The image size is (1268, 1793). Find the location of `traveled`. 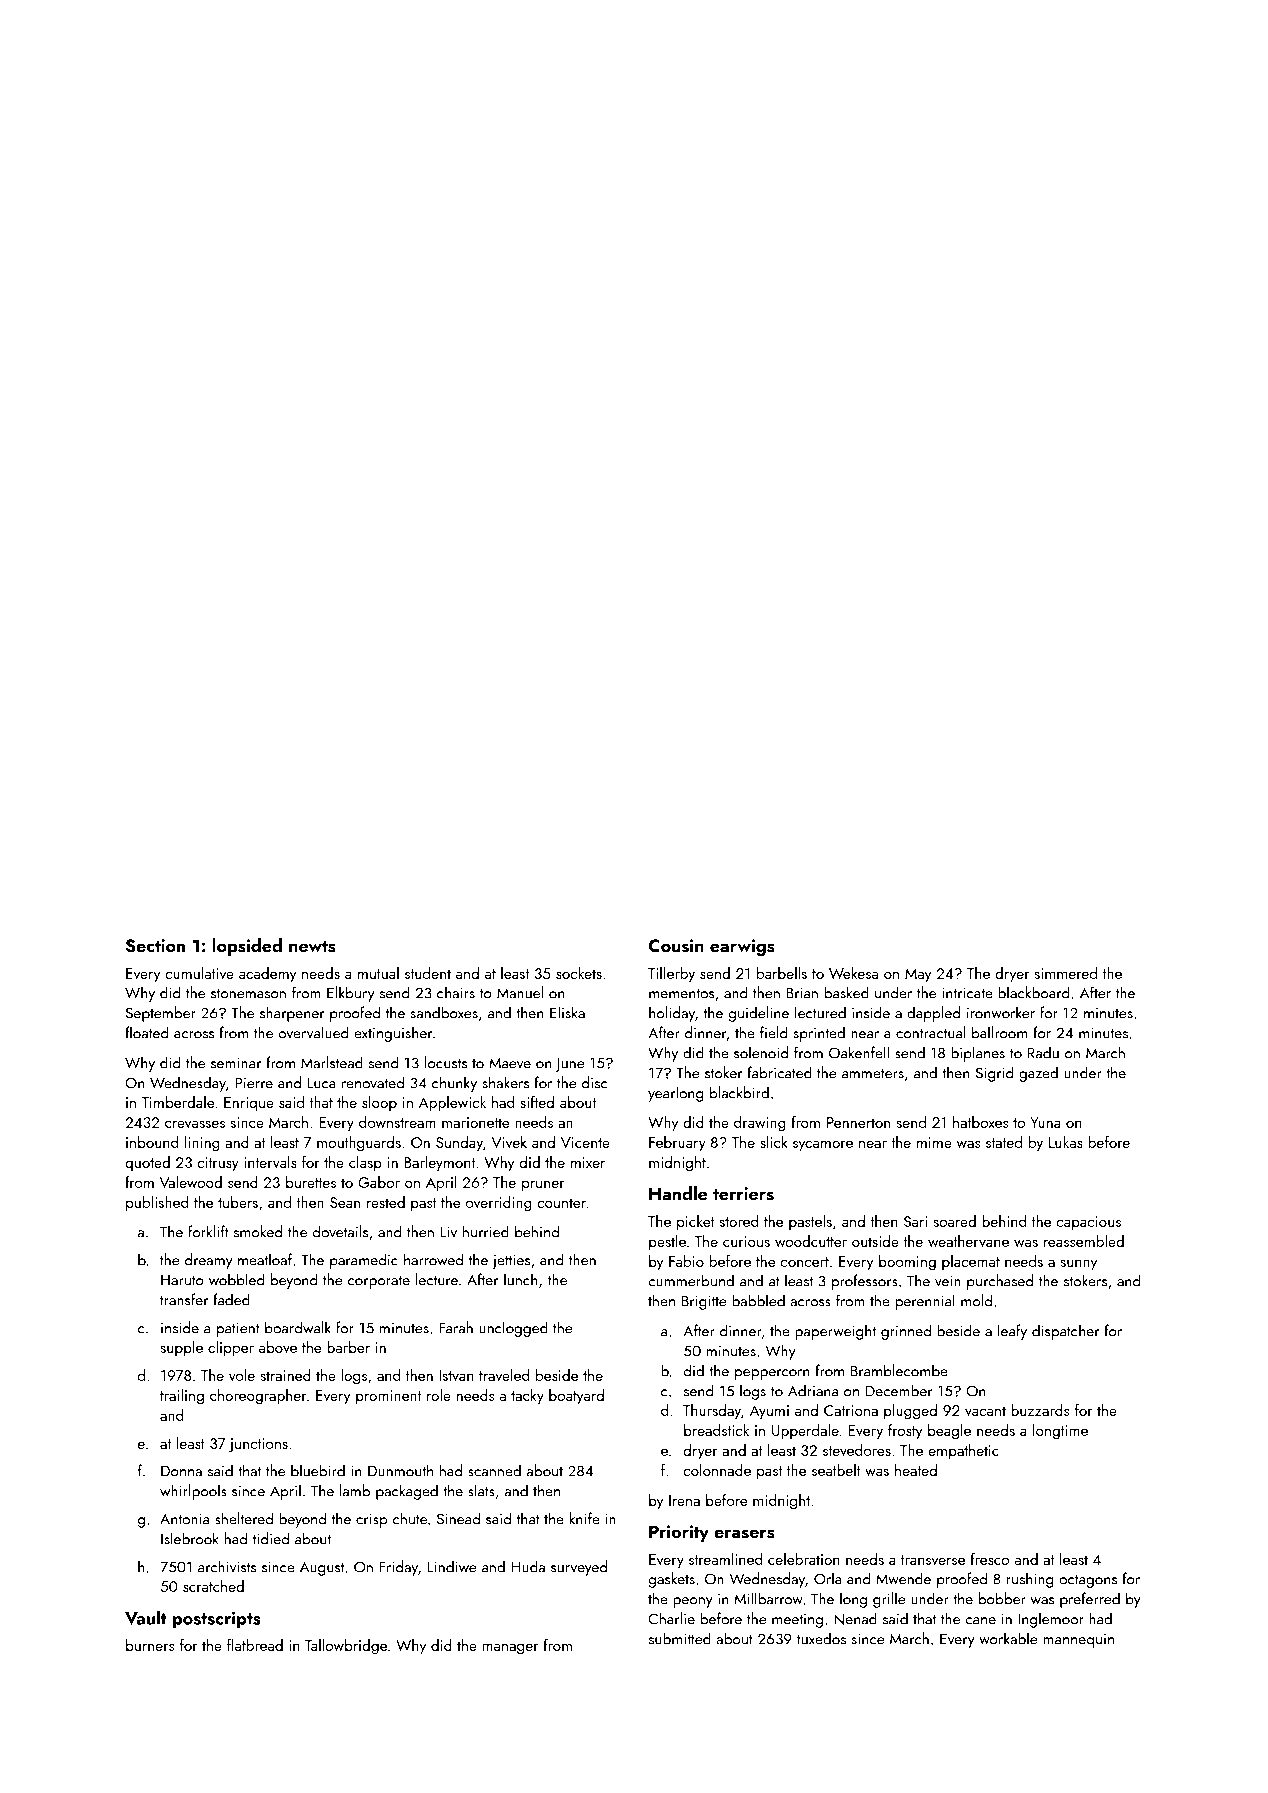

traveled is located at coordinates (504, 1375).
